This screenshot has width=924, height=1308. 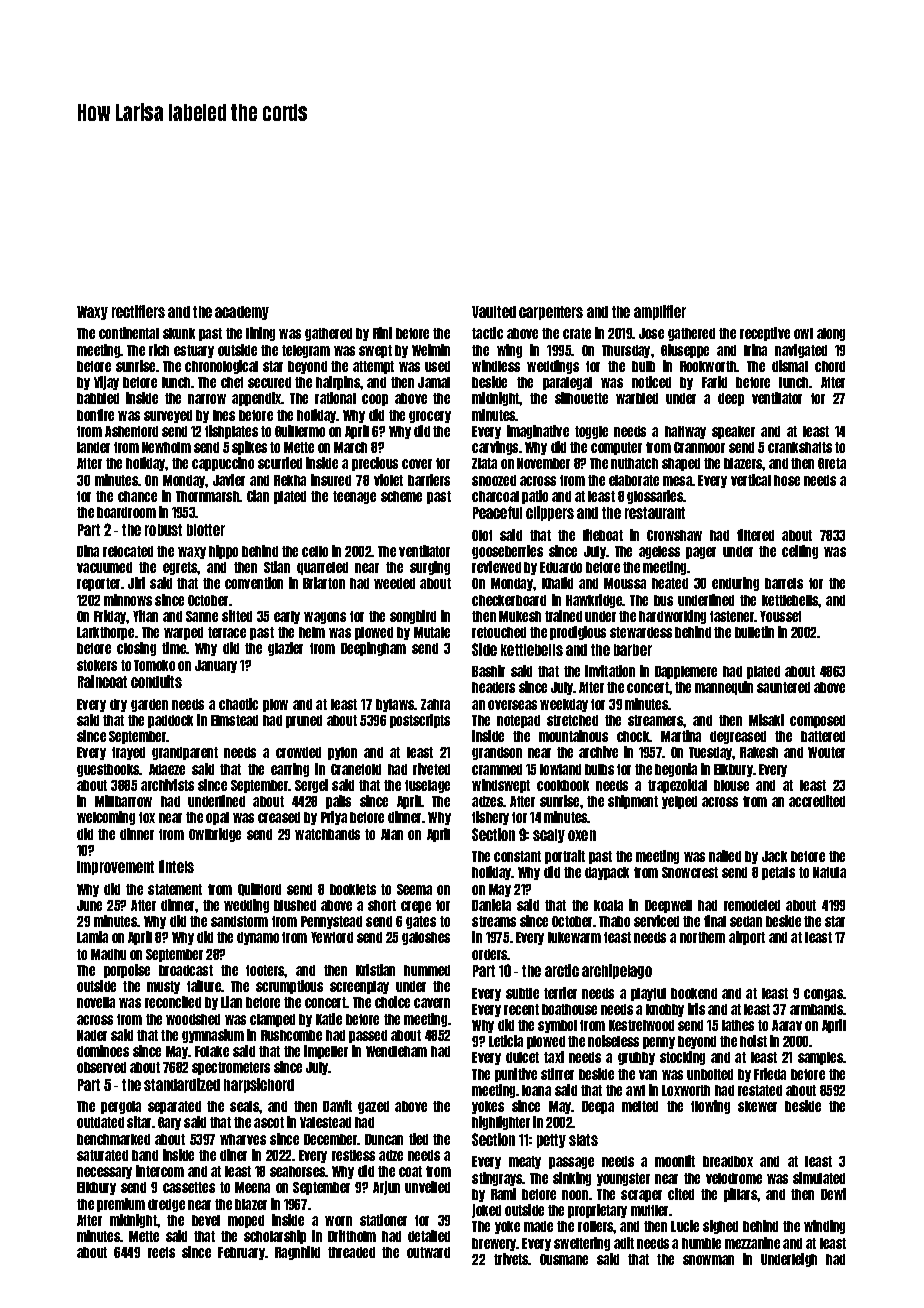 I want to click on restaurant, so click(x=655, y=513).
